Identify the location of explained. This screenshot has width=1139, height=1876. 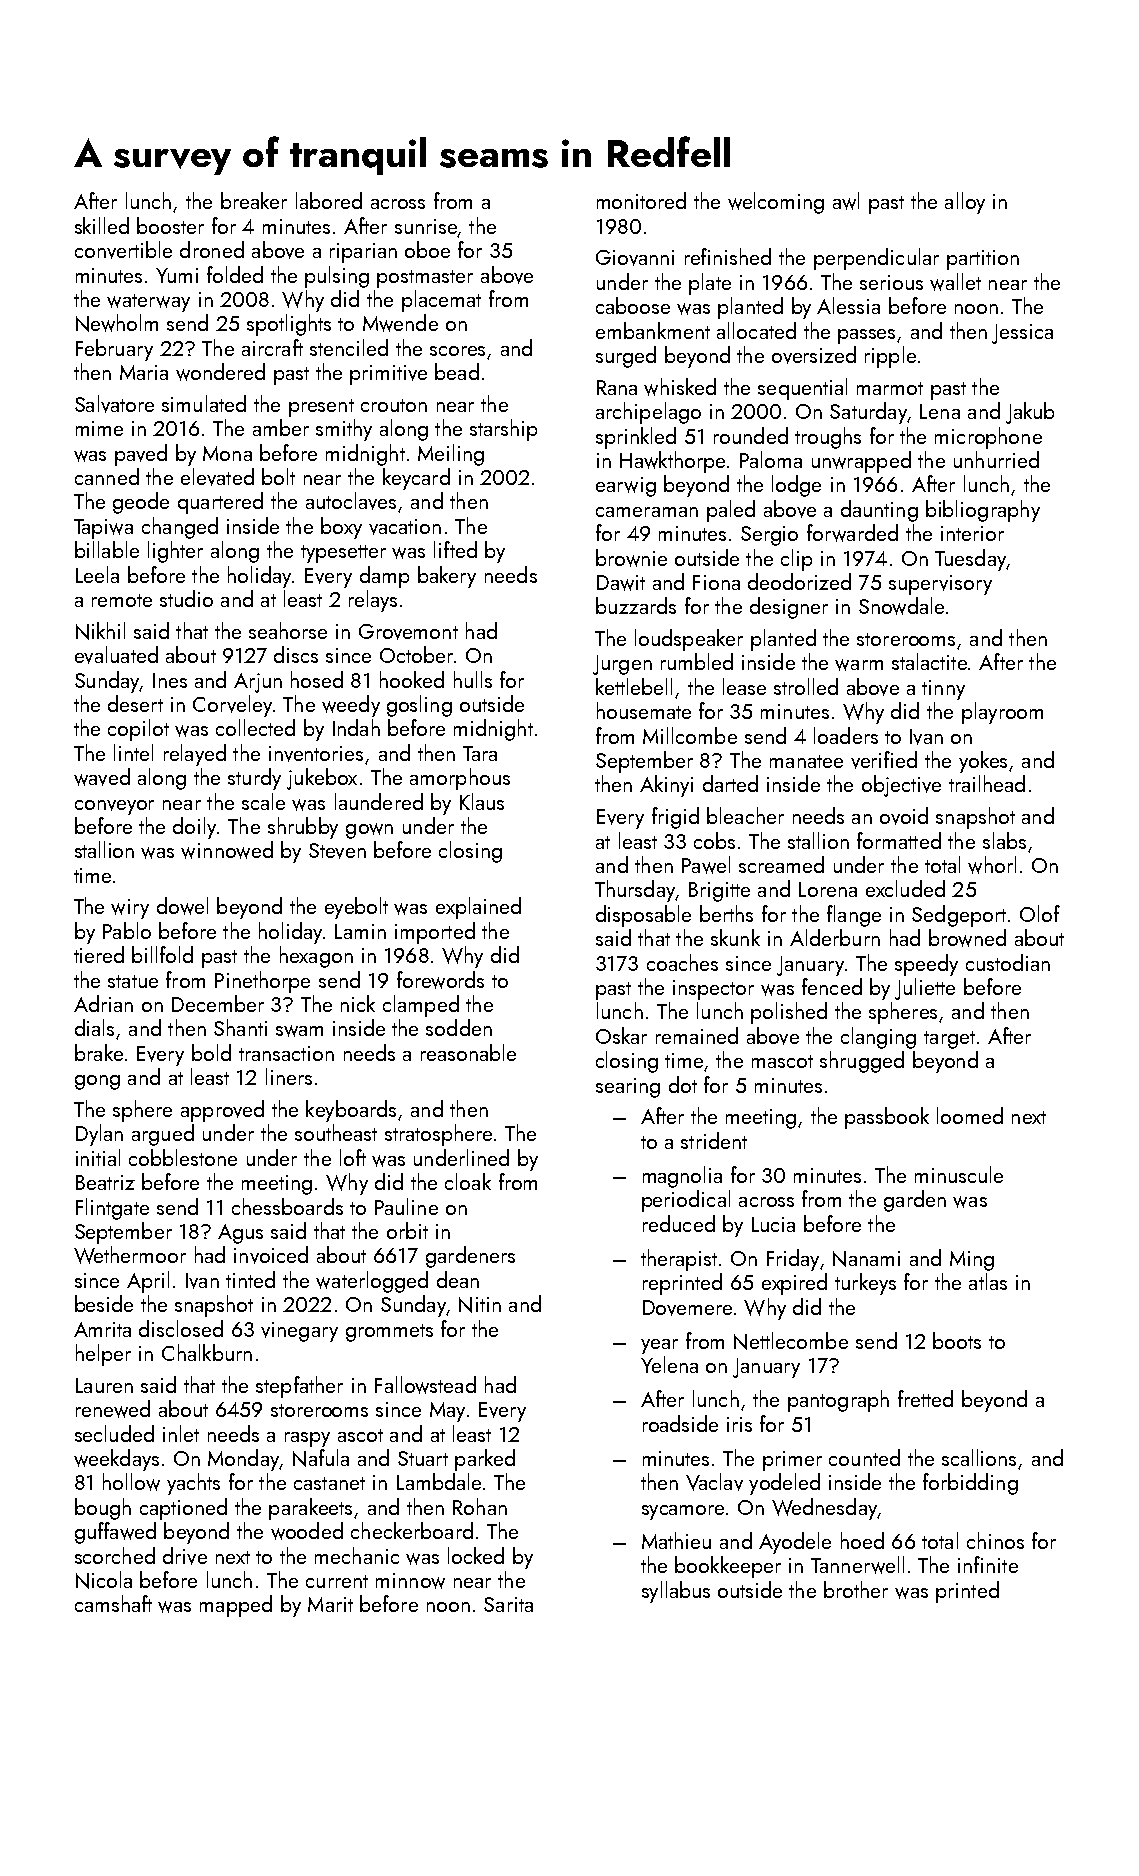
(478, 908).
